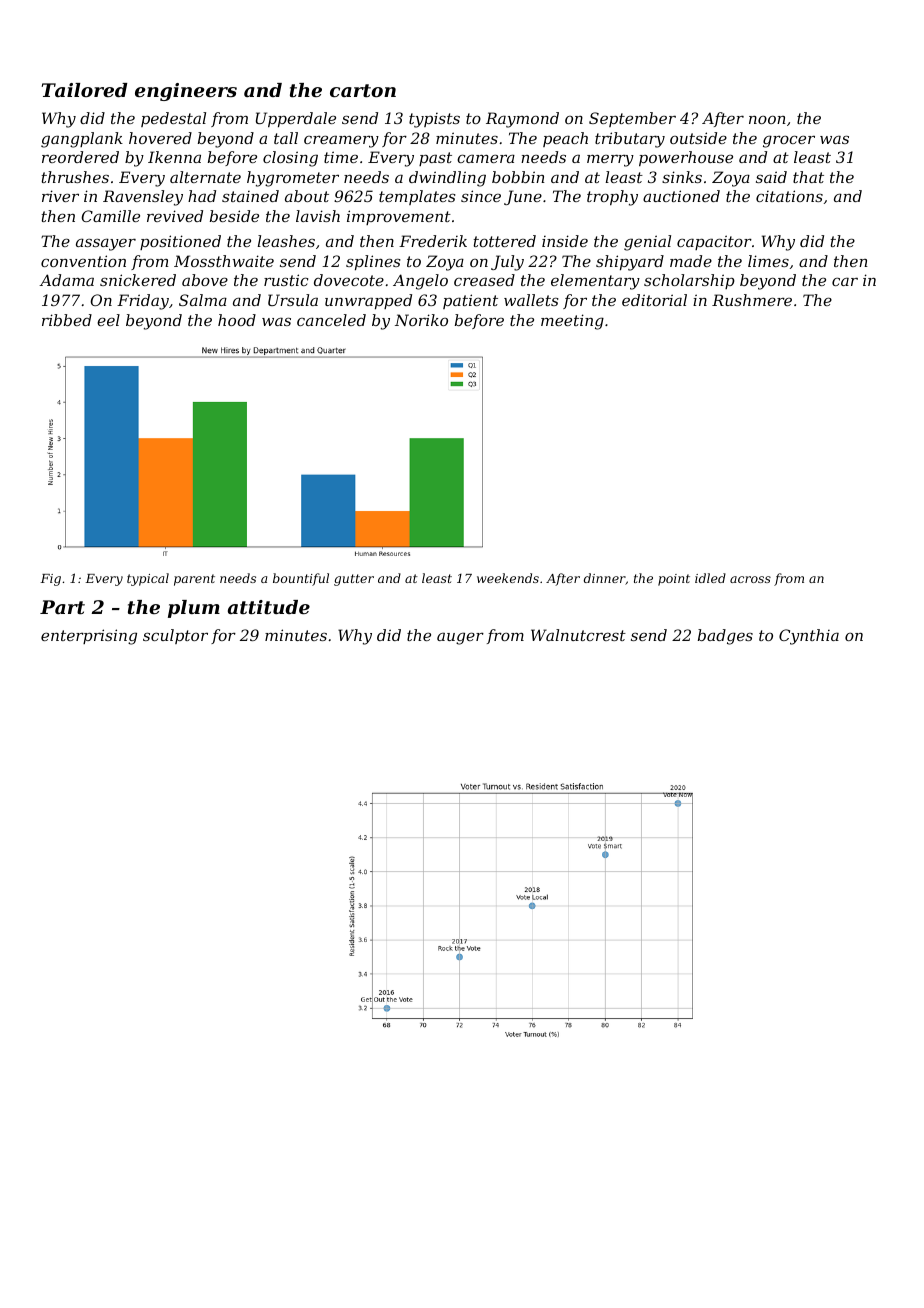 This screenshot has height=1308, width=924. What do you see at coordinates (421, 320) in the screenshot?
I see `Noriko` at bounding box center [421, 320].
